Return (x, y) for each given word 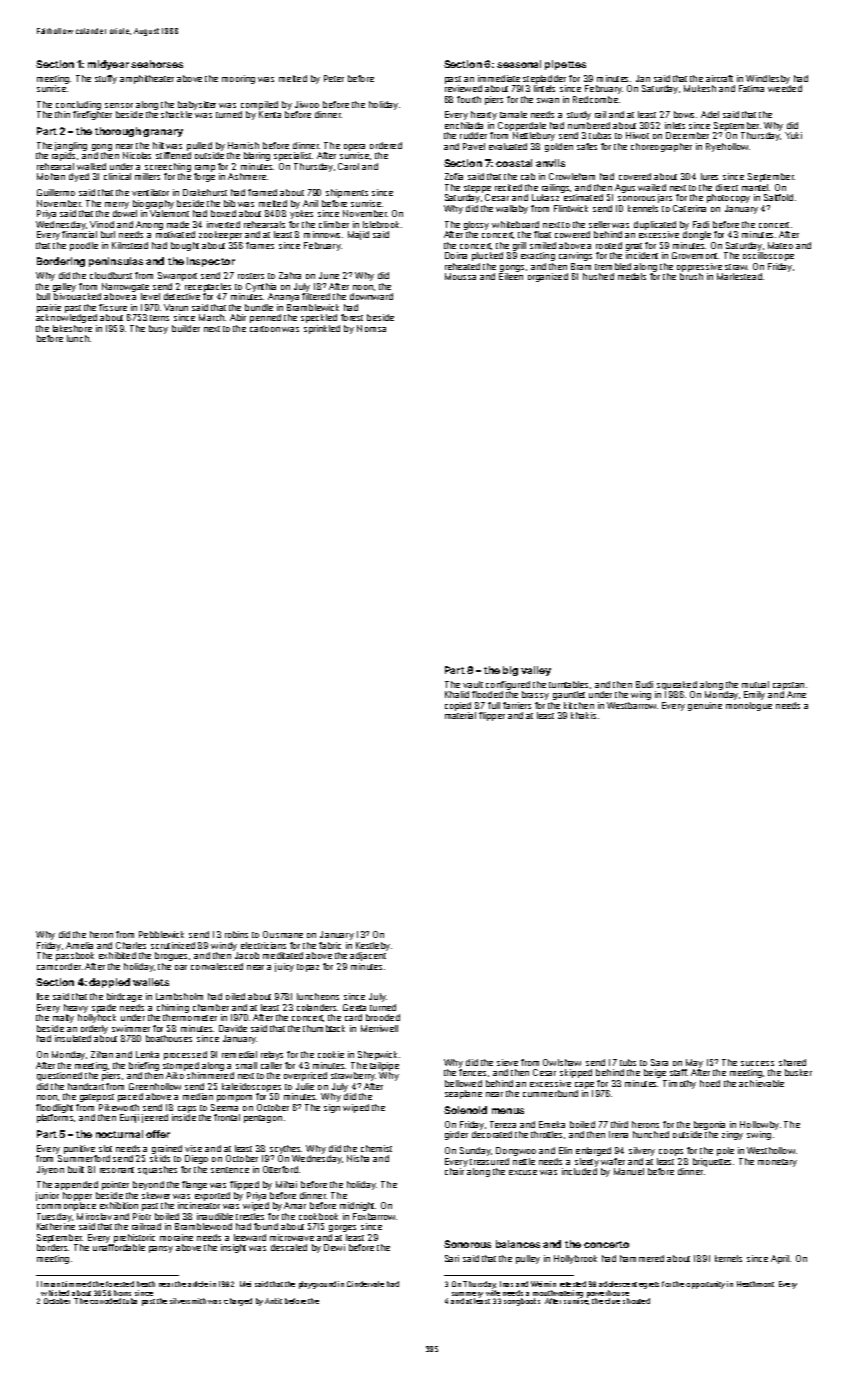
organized (548, 277)
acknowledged (66, 318)
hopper (77, 1196)
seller (599, 224)
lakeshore (72, 328)
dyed (79, 177)
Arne (796, 694)
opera (354, 147)
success (757, 1063)
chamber (211, 1007)
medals (632, 276)
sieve (507, 1062)
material (460, 715)
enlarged (593, 1151)
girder (456, 1135)
